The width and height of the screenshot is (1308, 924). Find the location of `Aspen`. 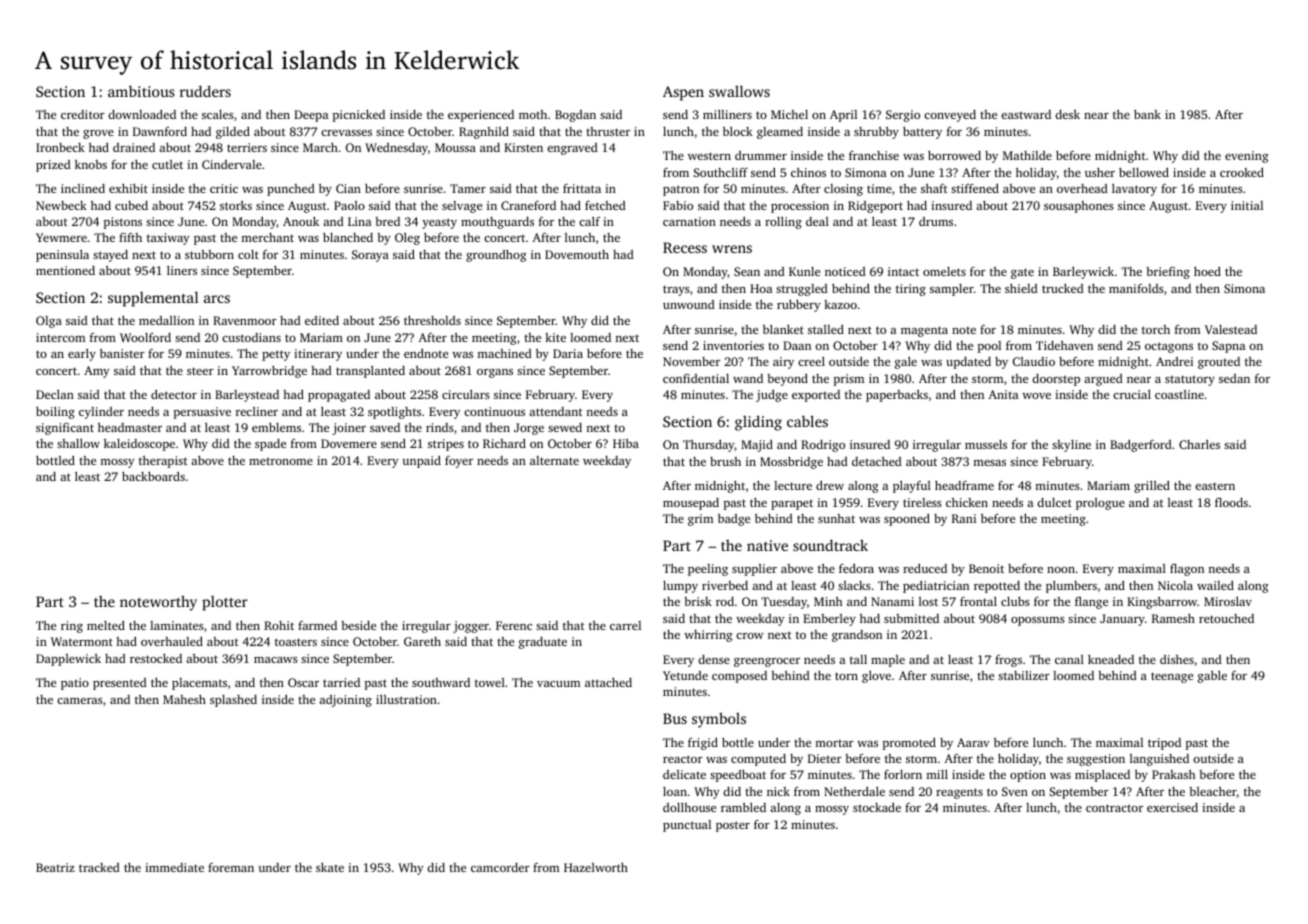

Aspen is located at coordinates (683, 93).
